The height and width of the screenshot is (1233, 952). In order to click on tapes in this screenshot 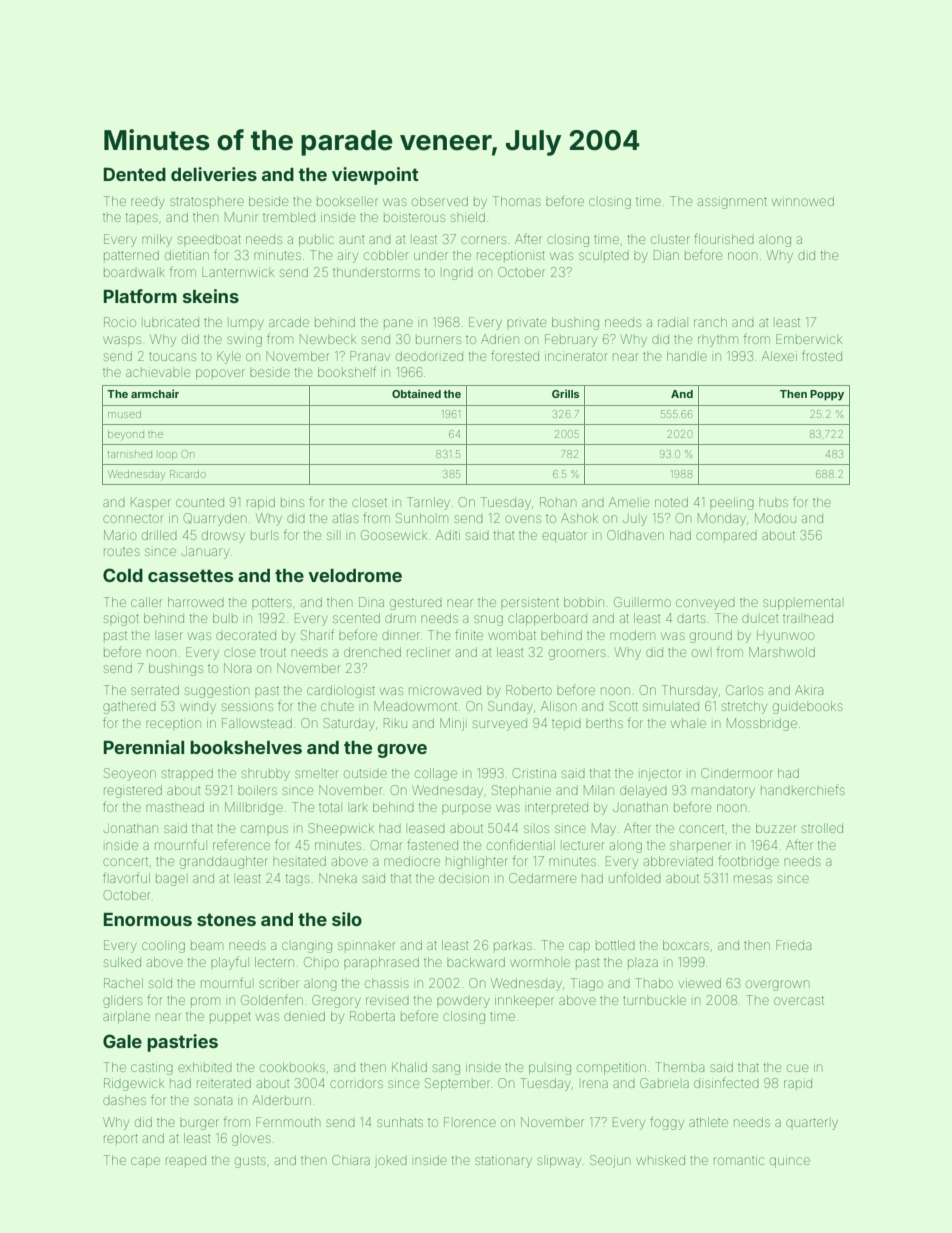, I will do `click(142, 219)`.
